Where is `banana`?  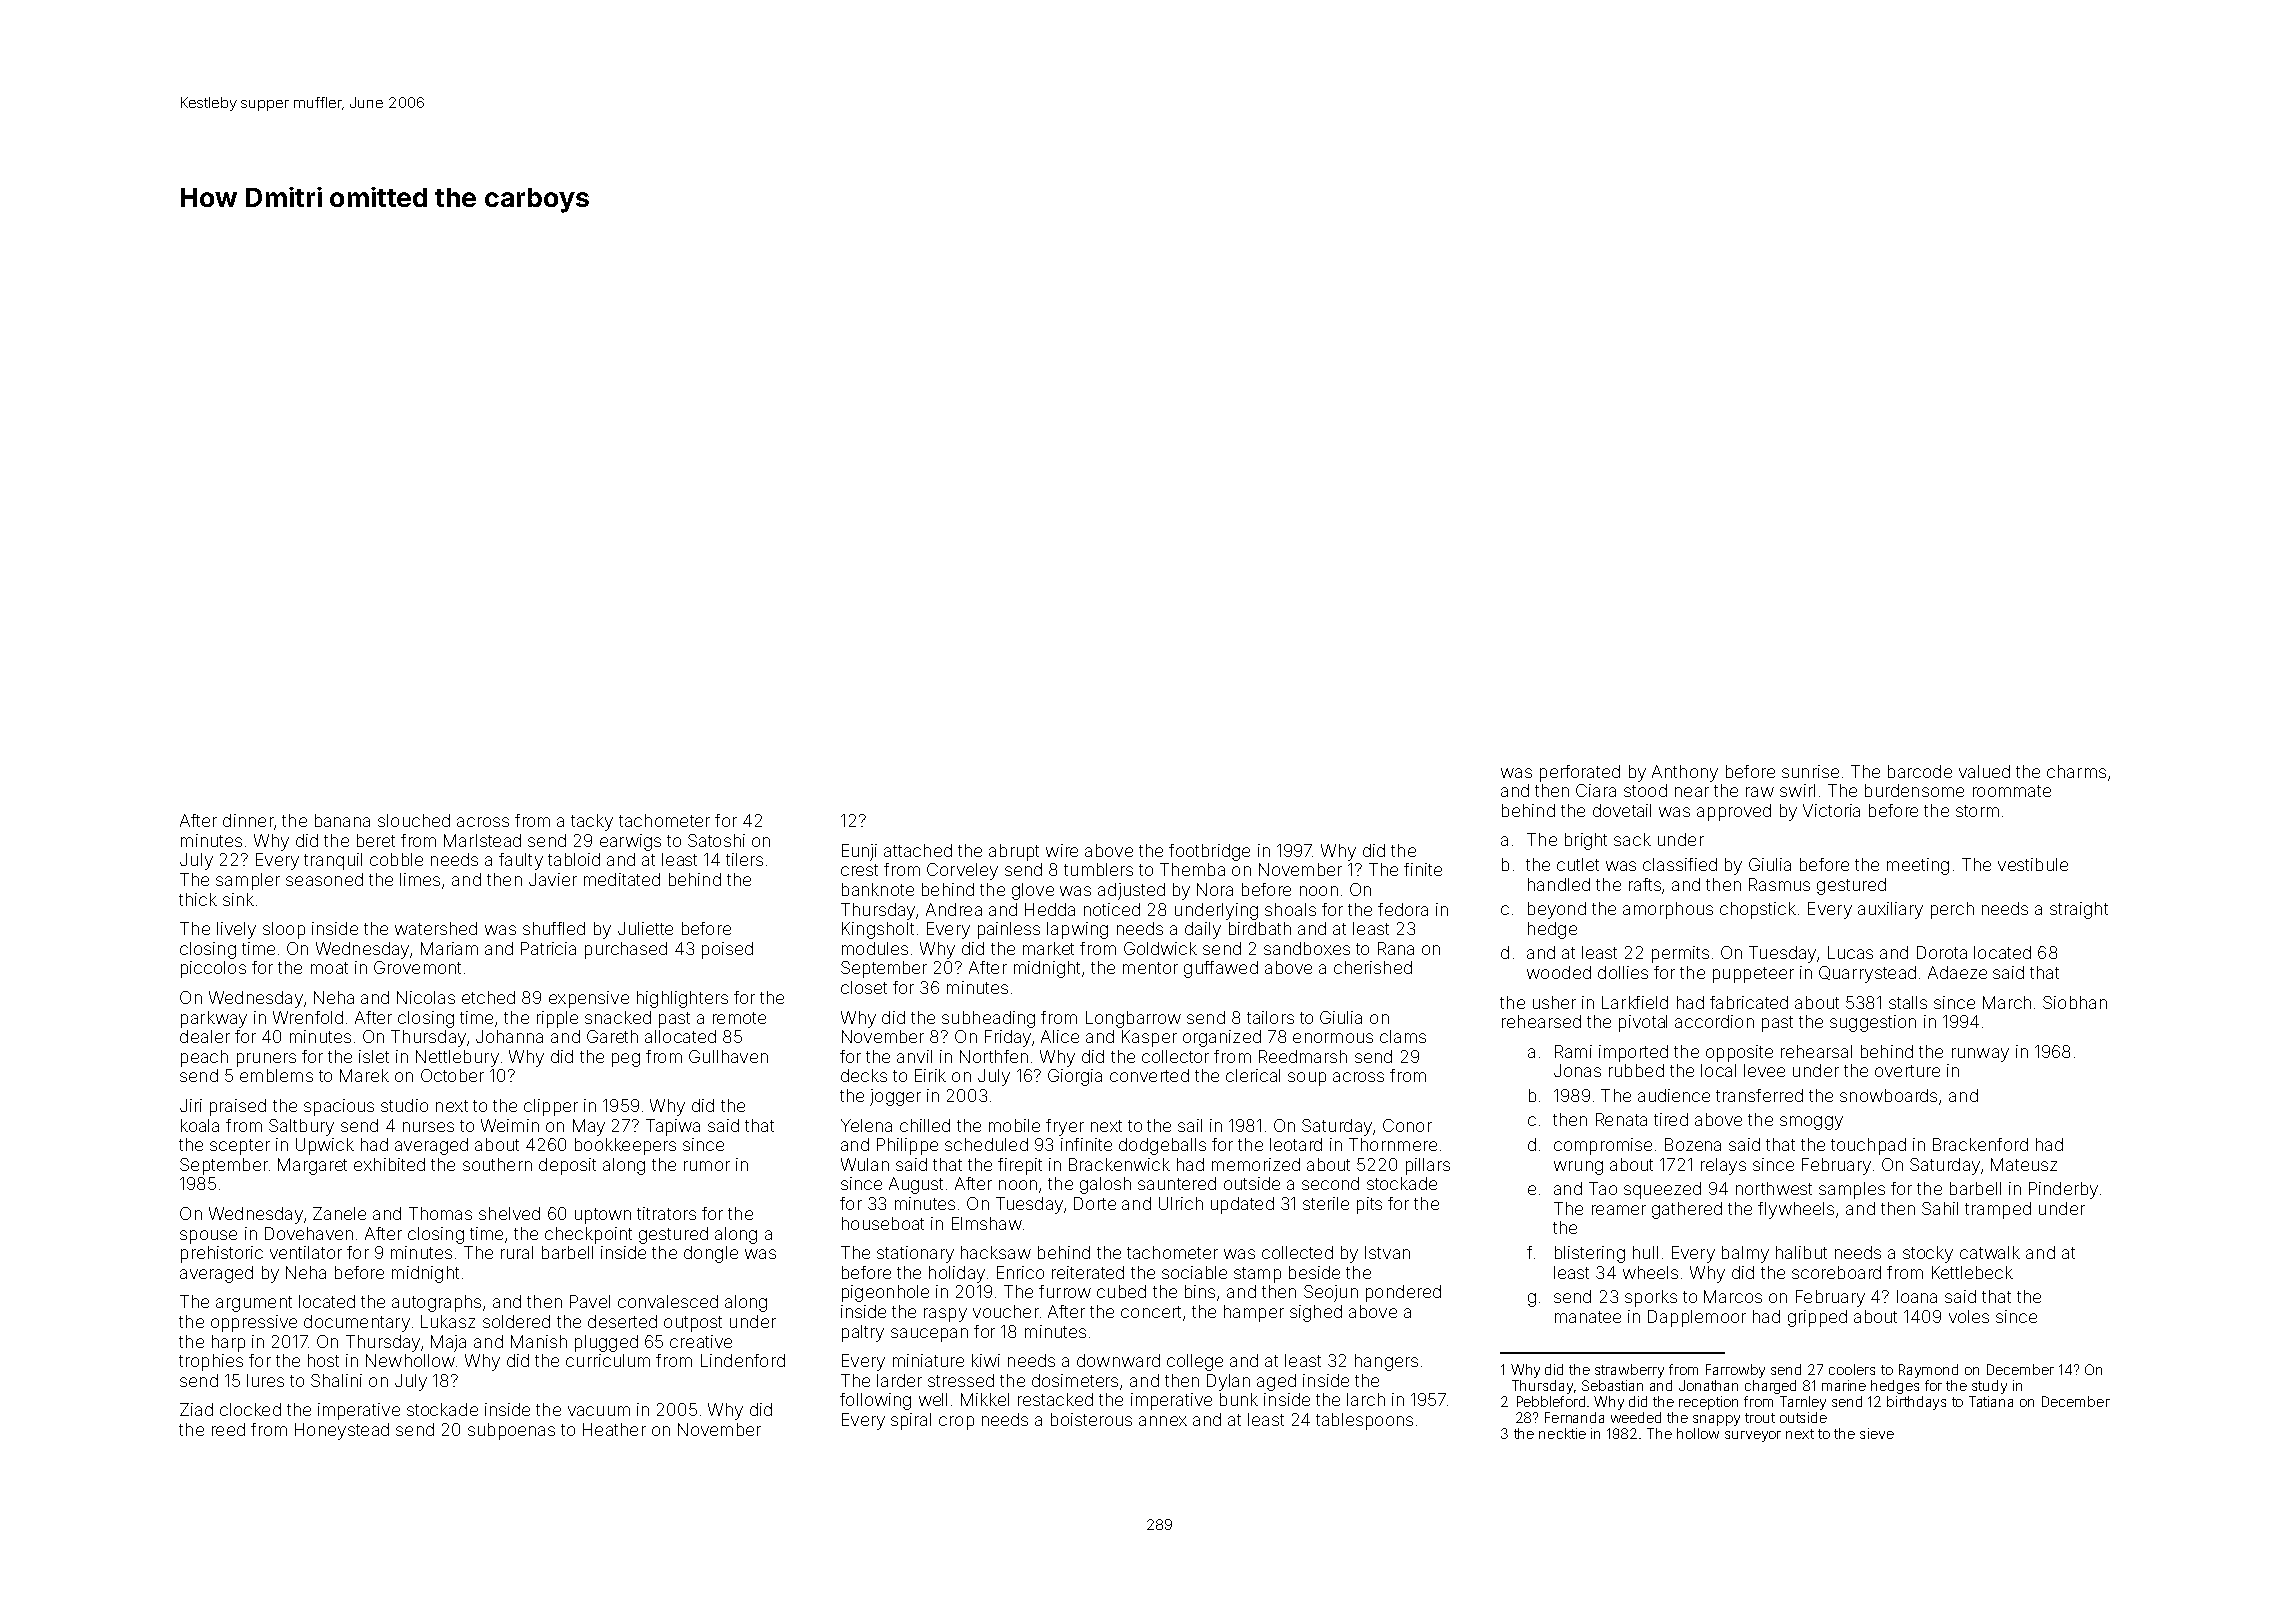 banana is located at coordinates (342, 820).
